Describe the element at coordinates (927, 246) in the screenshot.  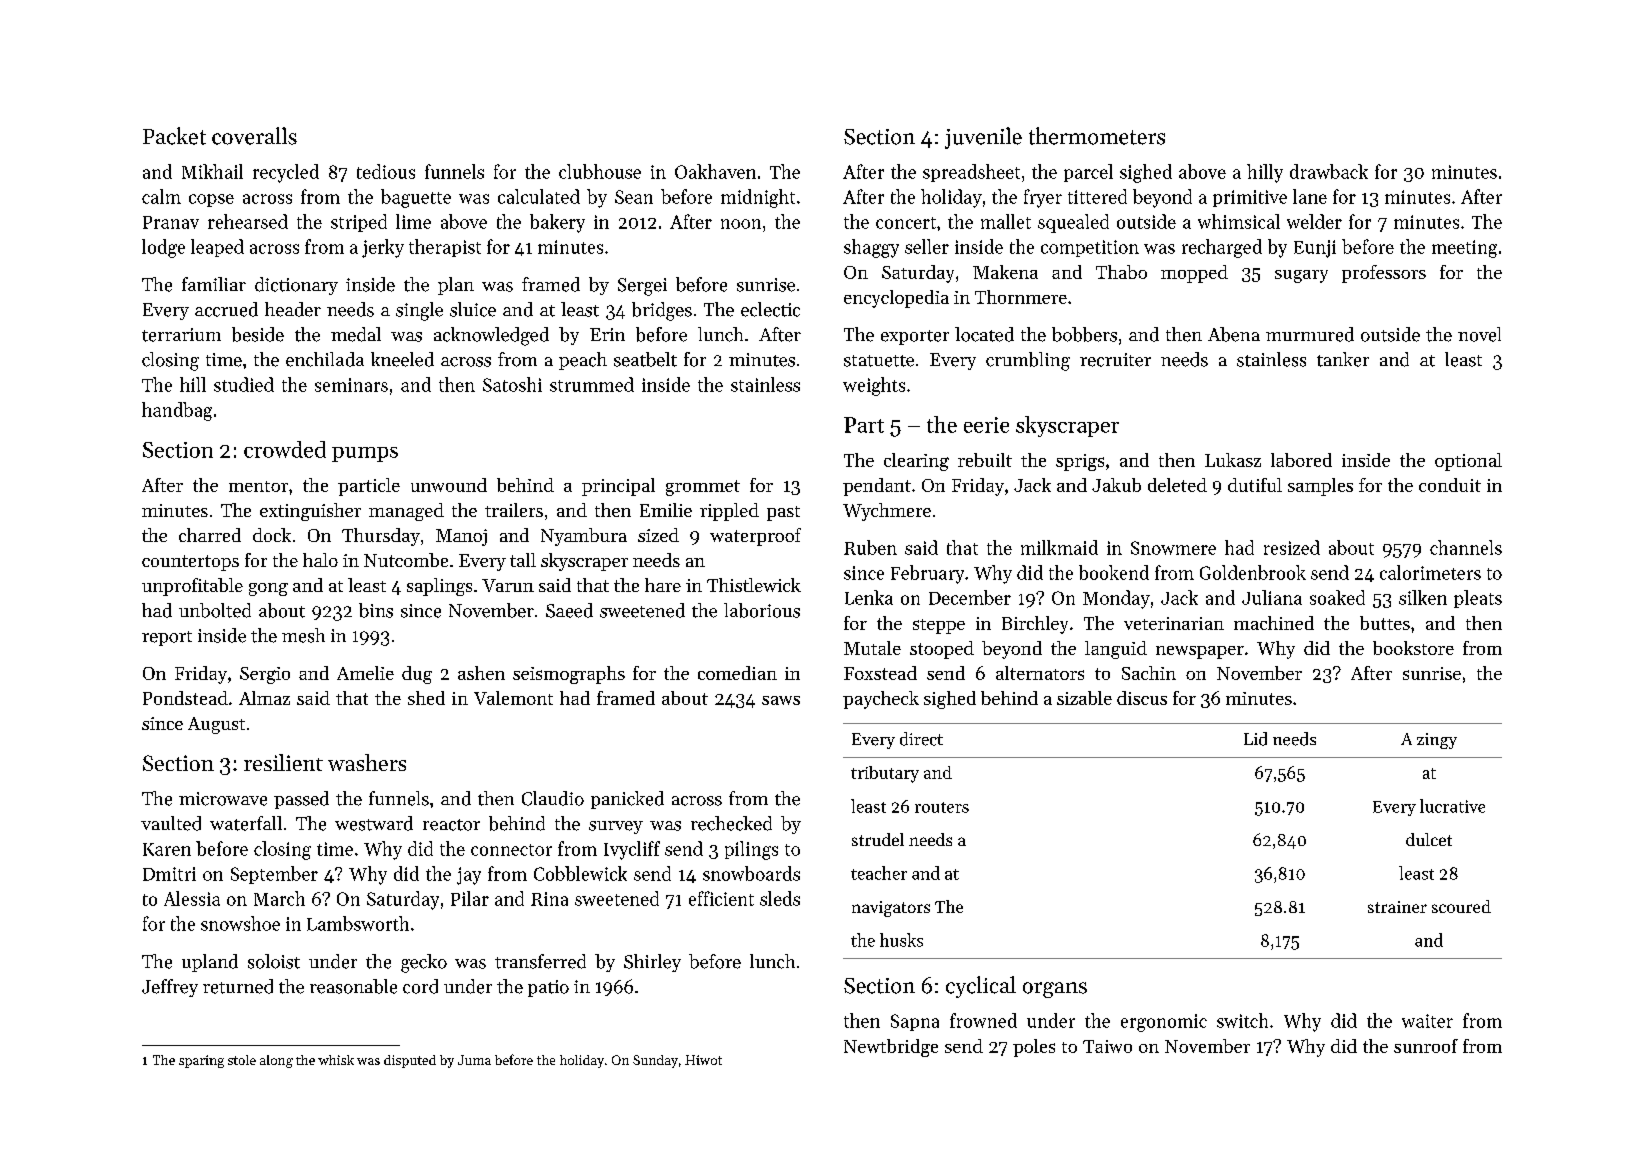
I see `seller` at that location.
